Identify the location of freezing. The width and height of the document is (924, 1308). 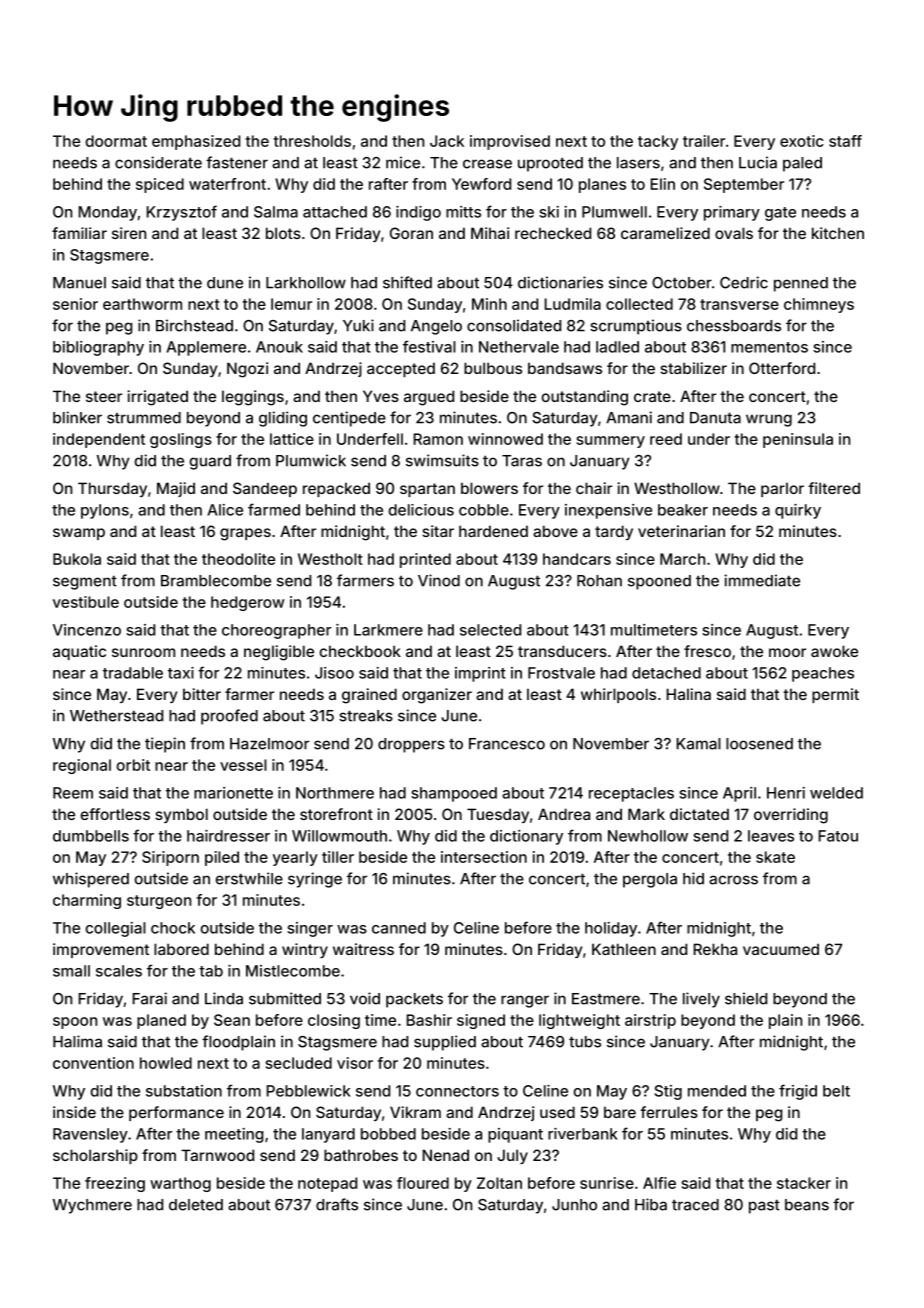
(115, 1184).
